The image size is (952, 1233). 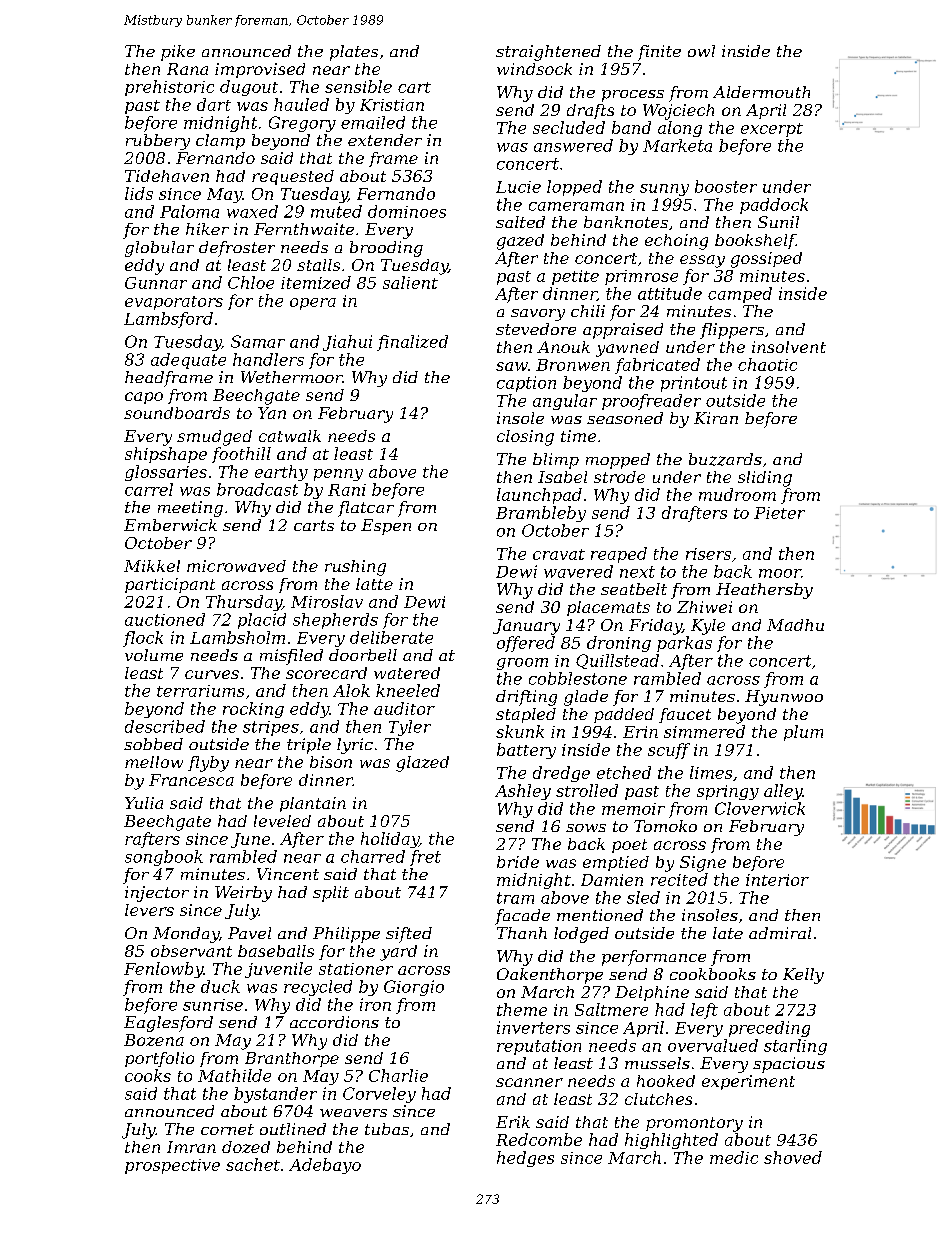 What do you see at coordinates (237, 637) in the screenshot?
I see `Lambsholm` at bounding box center [237, 637].
